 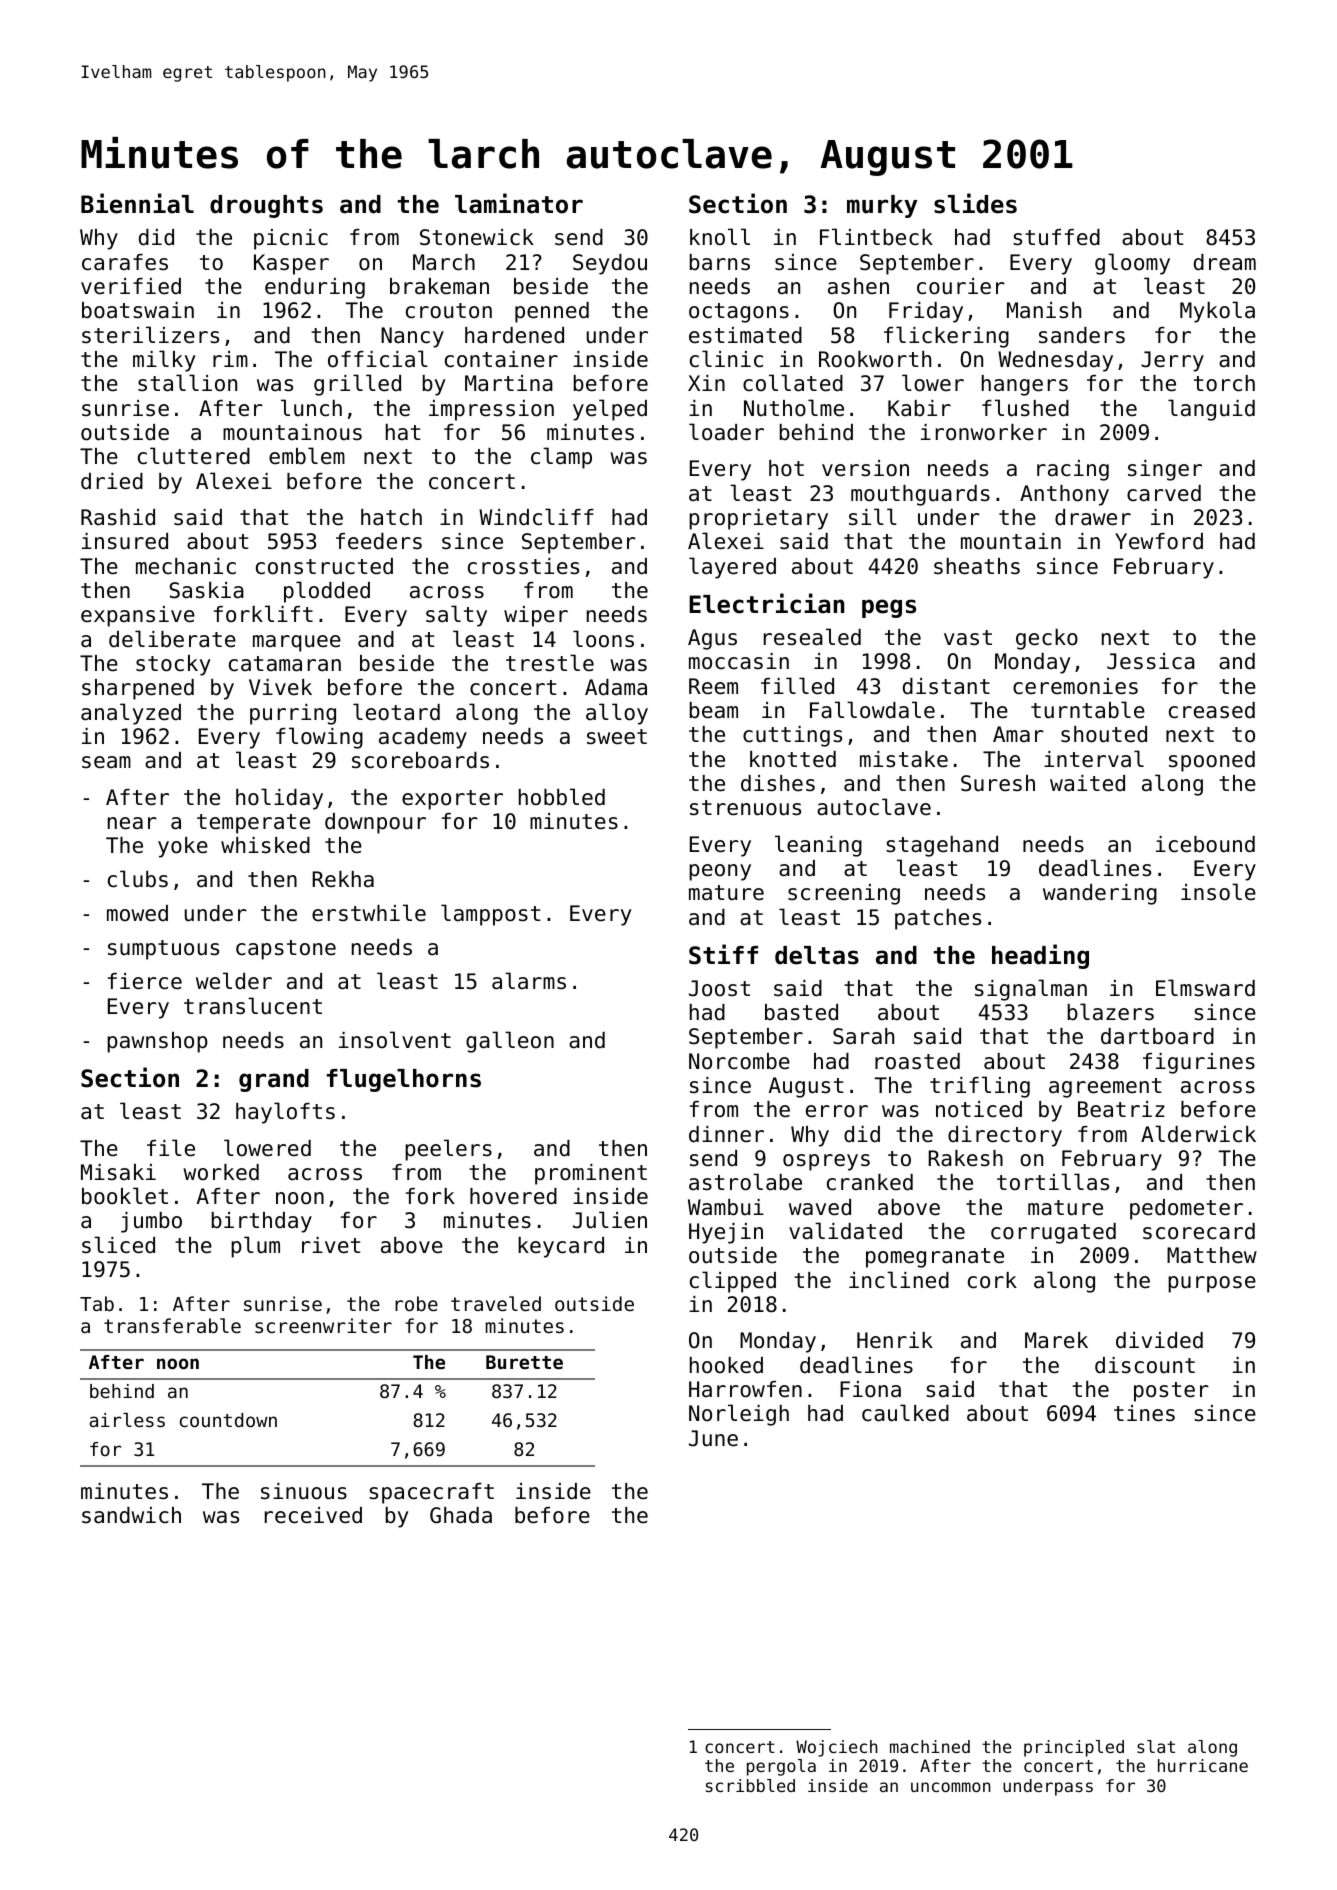 I want to click on received, so click(x=313, y=1515).
